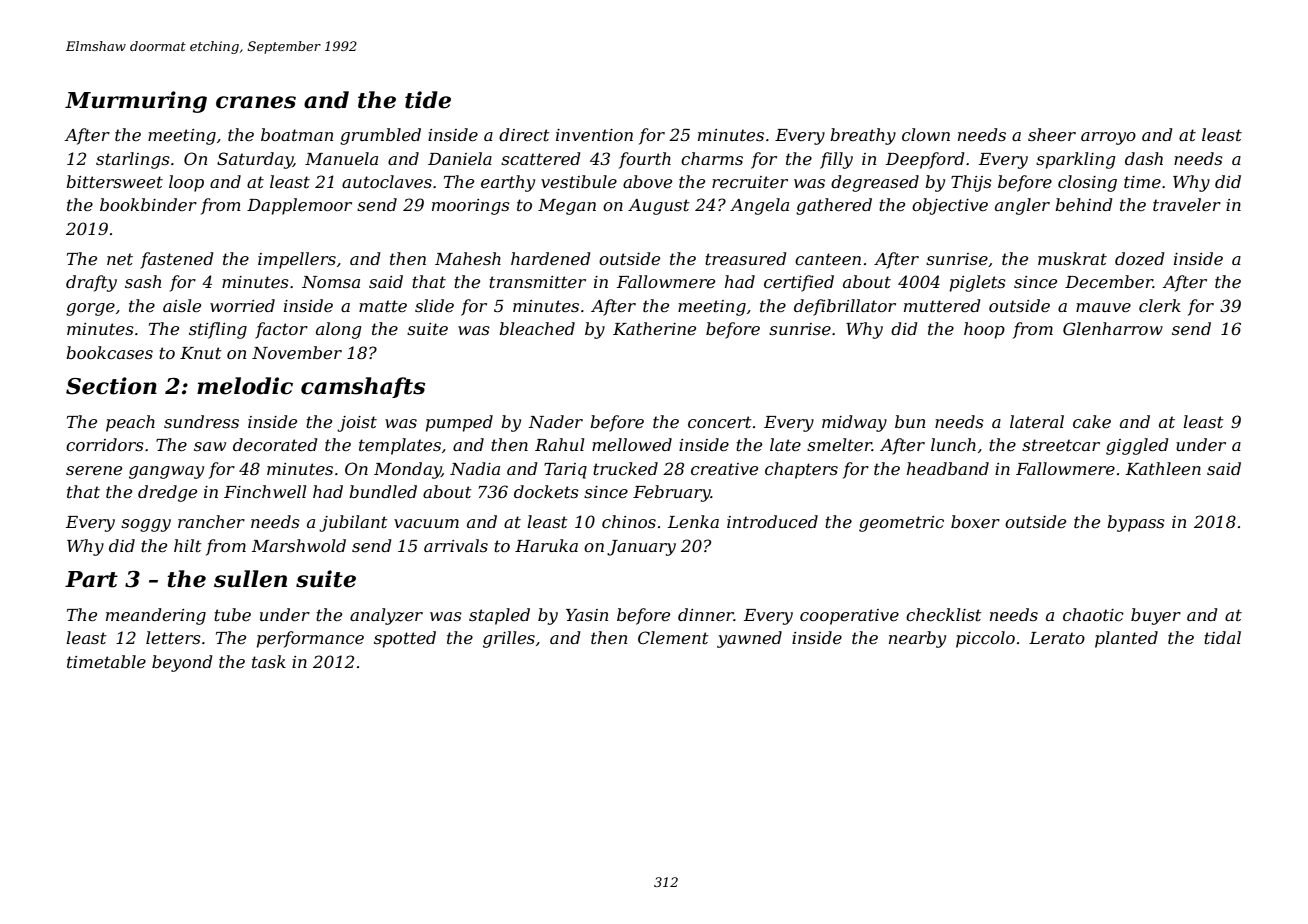 The width and height of the document is (1308, 924). What do you see at coordinates (1072, 258) in the document?
I see `muskrat` at bounding box center [1072, 258].
